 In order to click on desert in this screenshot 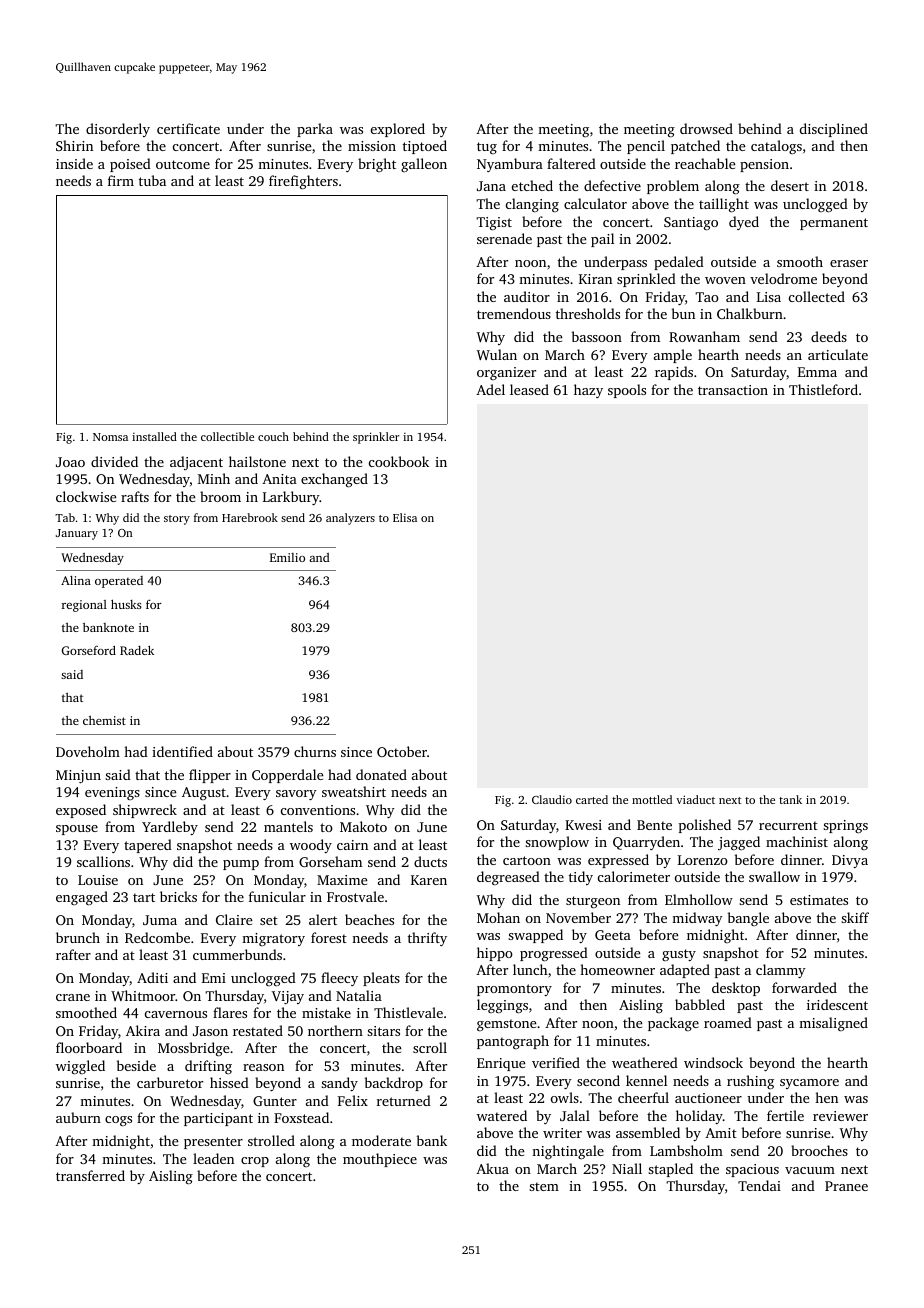, I will do `click(790, 185)`.
